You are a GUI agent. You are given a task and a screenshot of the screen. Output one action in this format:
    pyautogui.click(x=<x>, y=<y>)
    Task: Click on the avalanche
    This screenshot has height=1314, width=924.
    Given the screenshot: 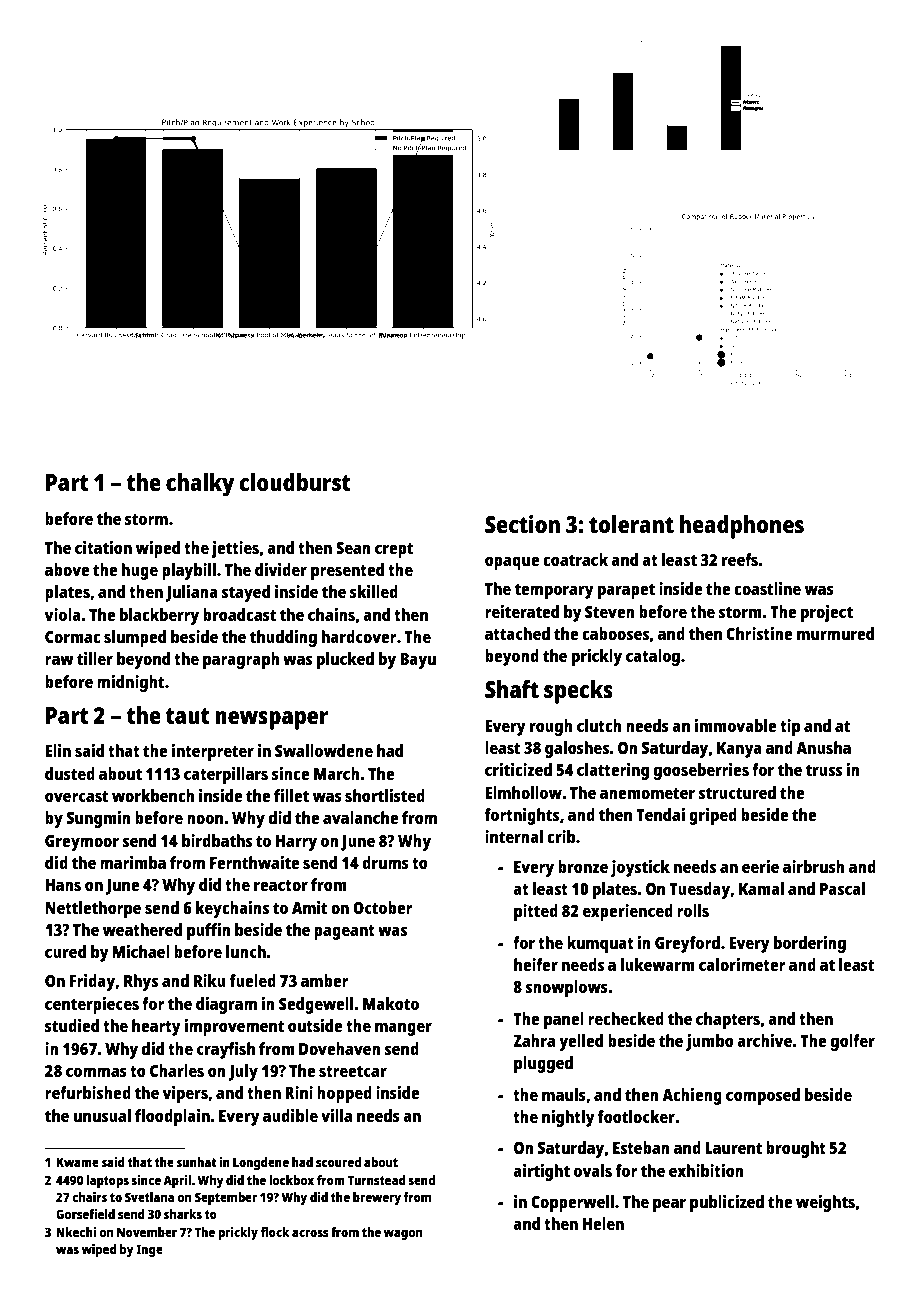 What is the action you would take?
    pyautogui.click(x=361, y=817)
